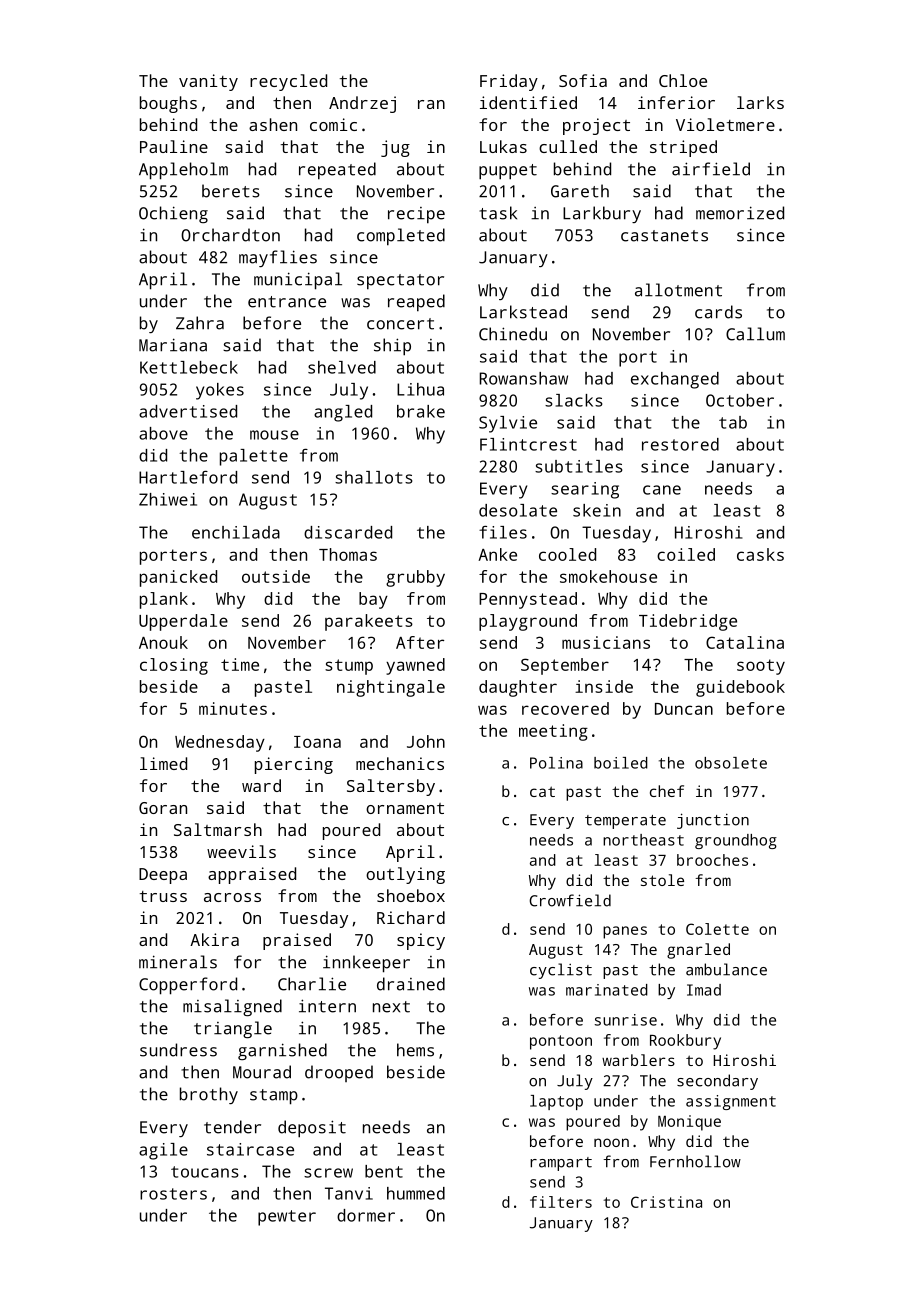 This screenshot has width=924, height=1314. What do you see at coordinates (188, 986) in the screenshot?
I see `Copperford` at bounding box center [188, 986].
